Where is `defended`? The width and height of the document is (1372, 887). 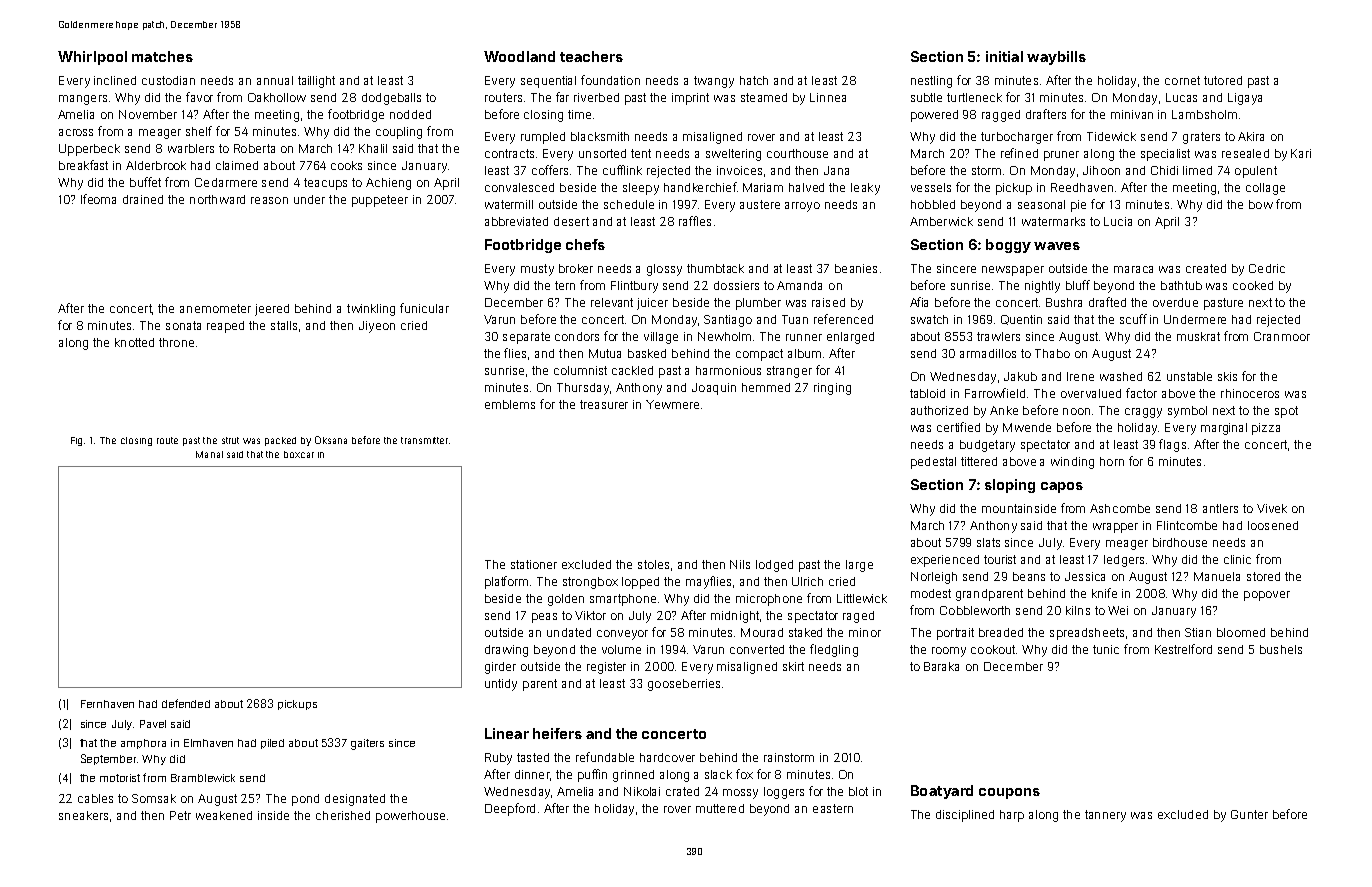
defended is located at coordinates (186, 703).
